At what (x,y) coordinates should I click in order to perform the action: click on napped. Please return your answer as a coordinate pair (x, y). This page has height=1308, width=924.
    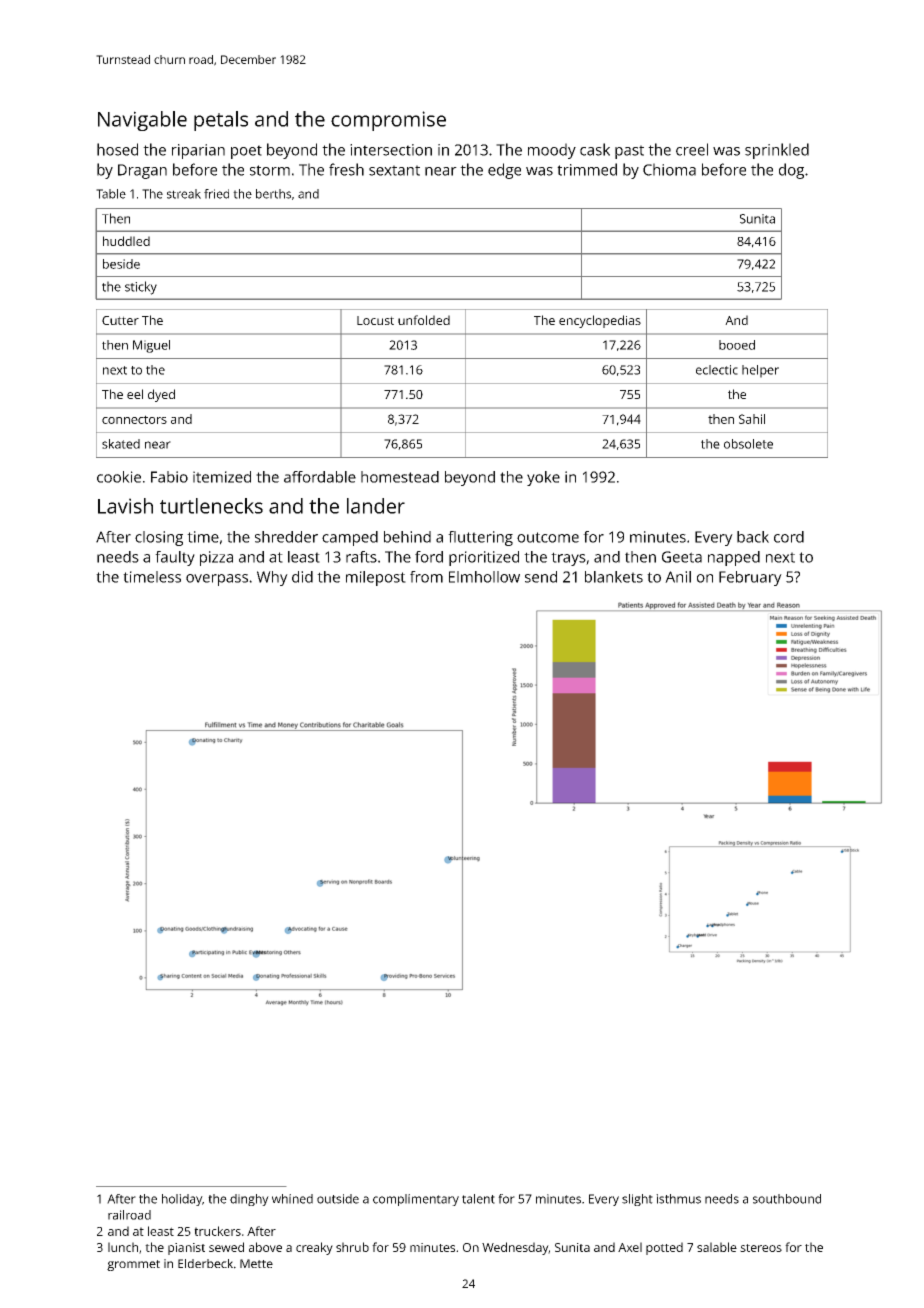
    Looking at the image, I should click on (734, 558).
